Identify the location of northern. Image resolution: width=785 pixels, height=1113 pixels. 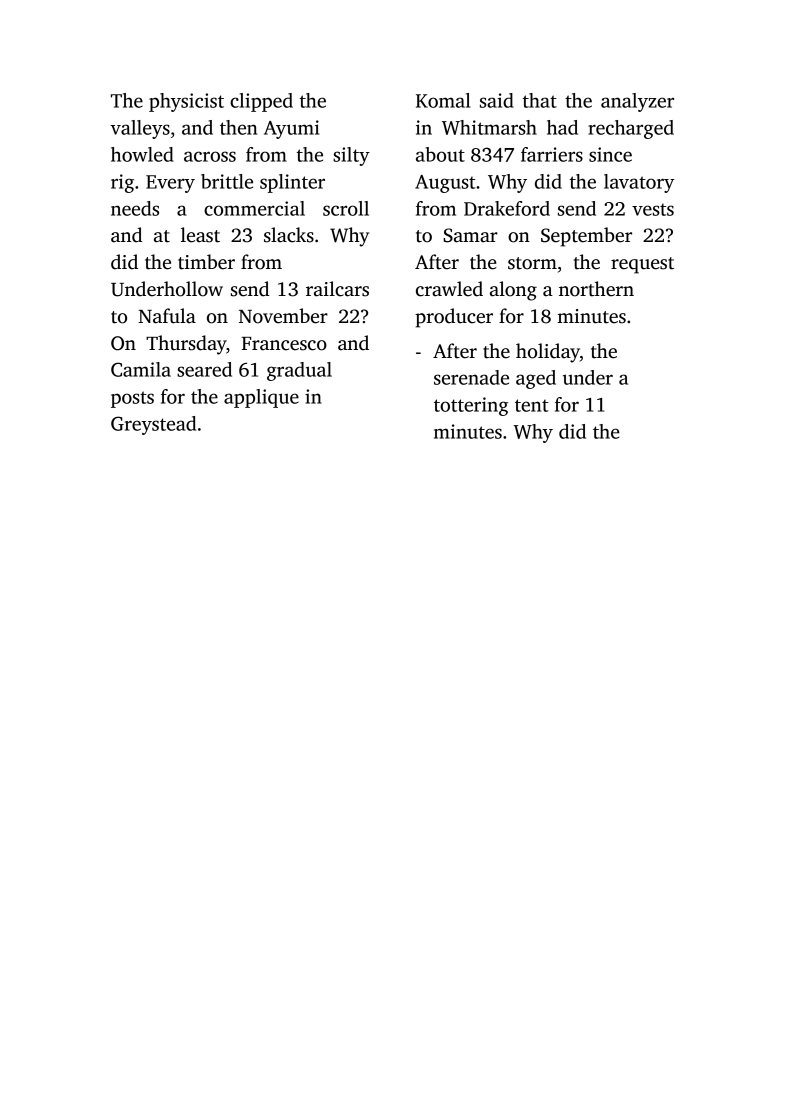
(596, 289).
